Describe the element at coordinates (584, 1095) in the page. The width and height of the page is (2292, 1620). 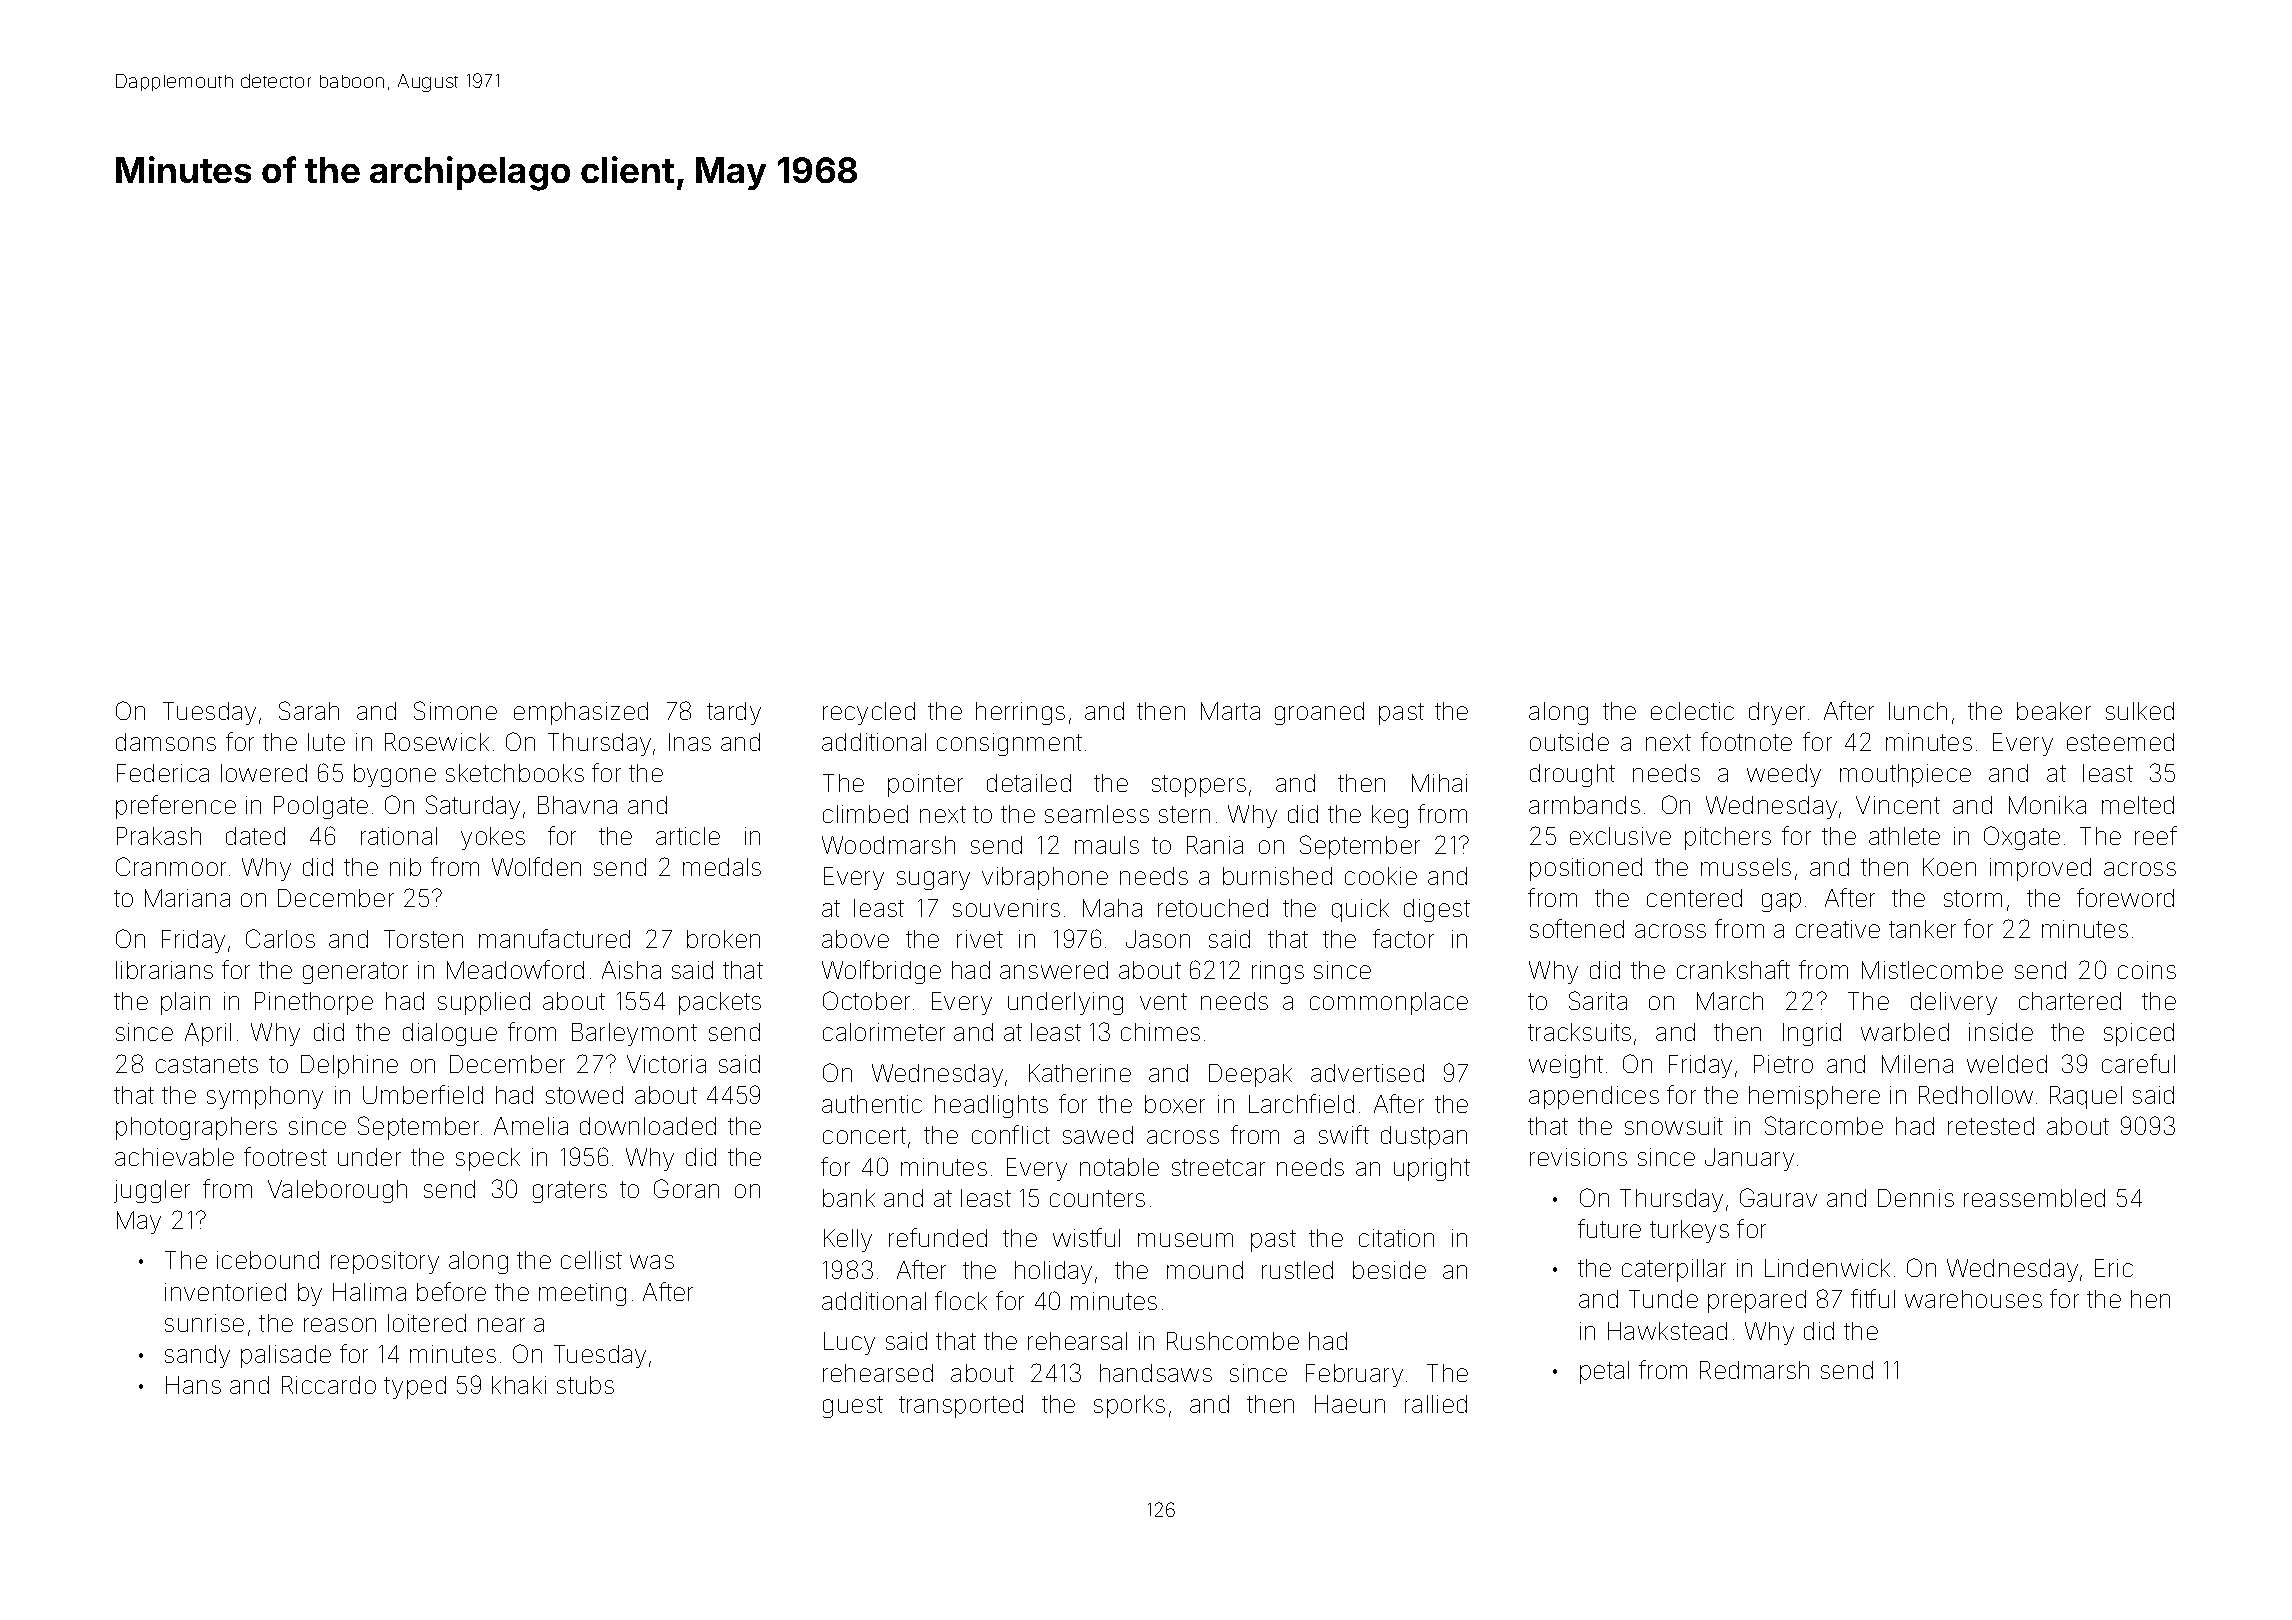
I see `stowed` at that location.
